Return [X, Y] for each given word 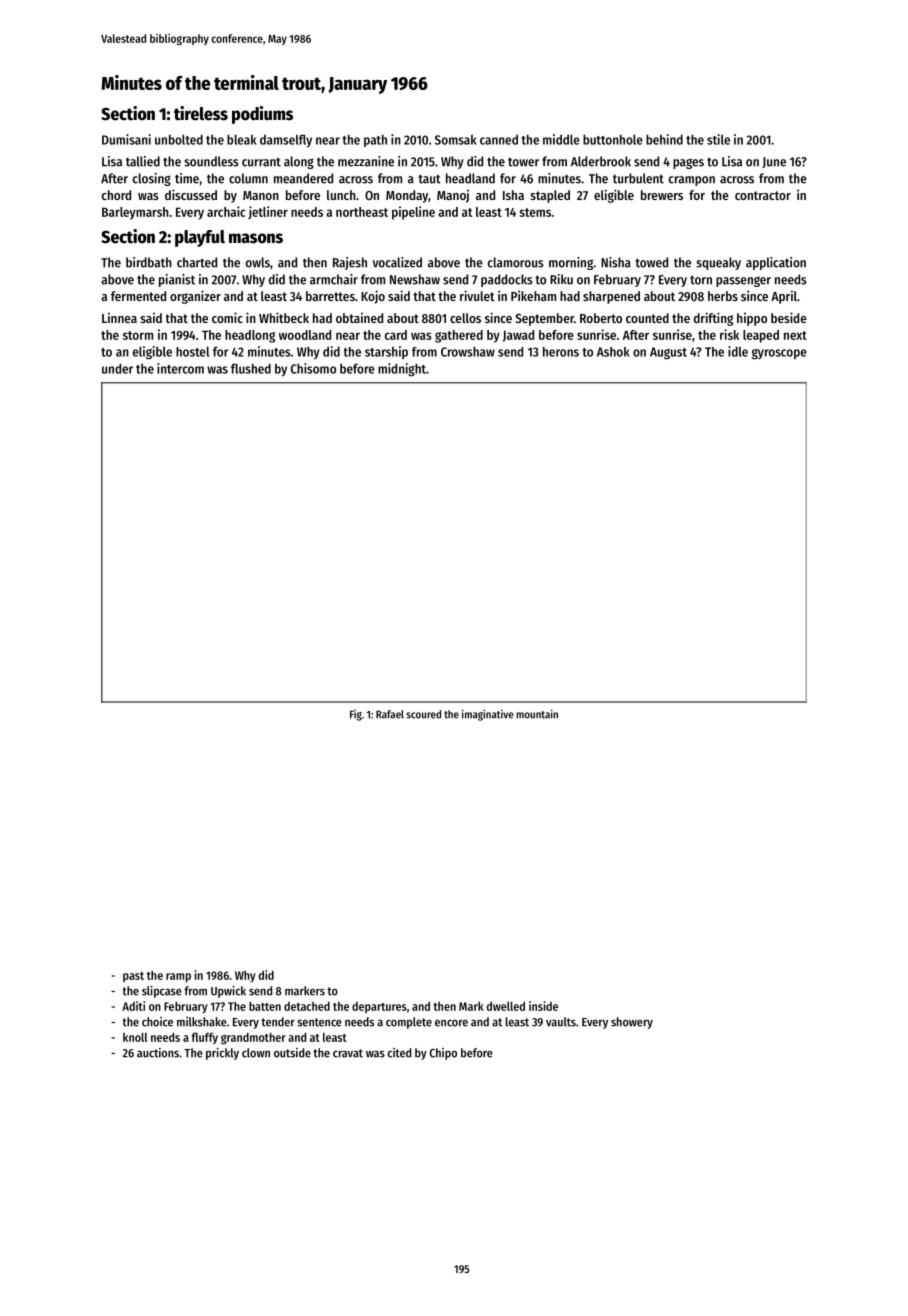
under [117, 369]
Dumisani [126, 139]
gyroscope [779, 354]
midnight [402, 370]
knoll [135, 1037]
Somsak [456, 140]
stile [718, 139]
